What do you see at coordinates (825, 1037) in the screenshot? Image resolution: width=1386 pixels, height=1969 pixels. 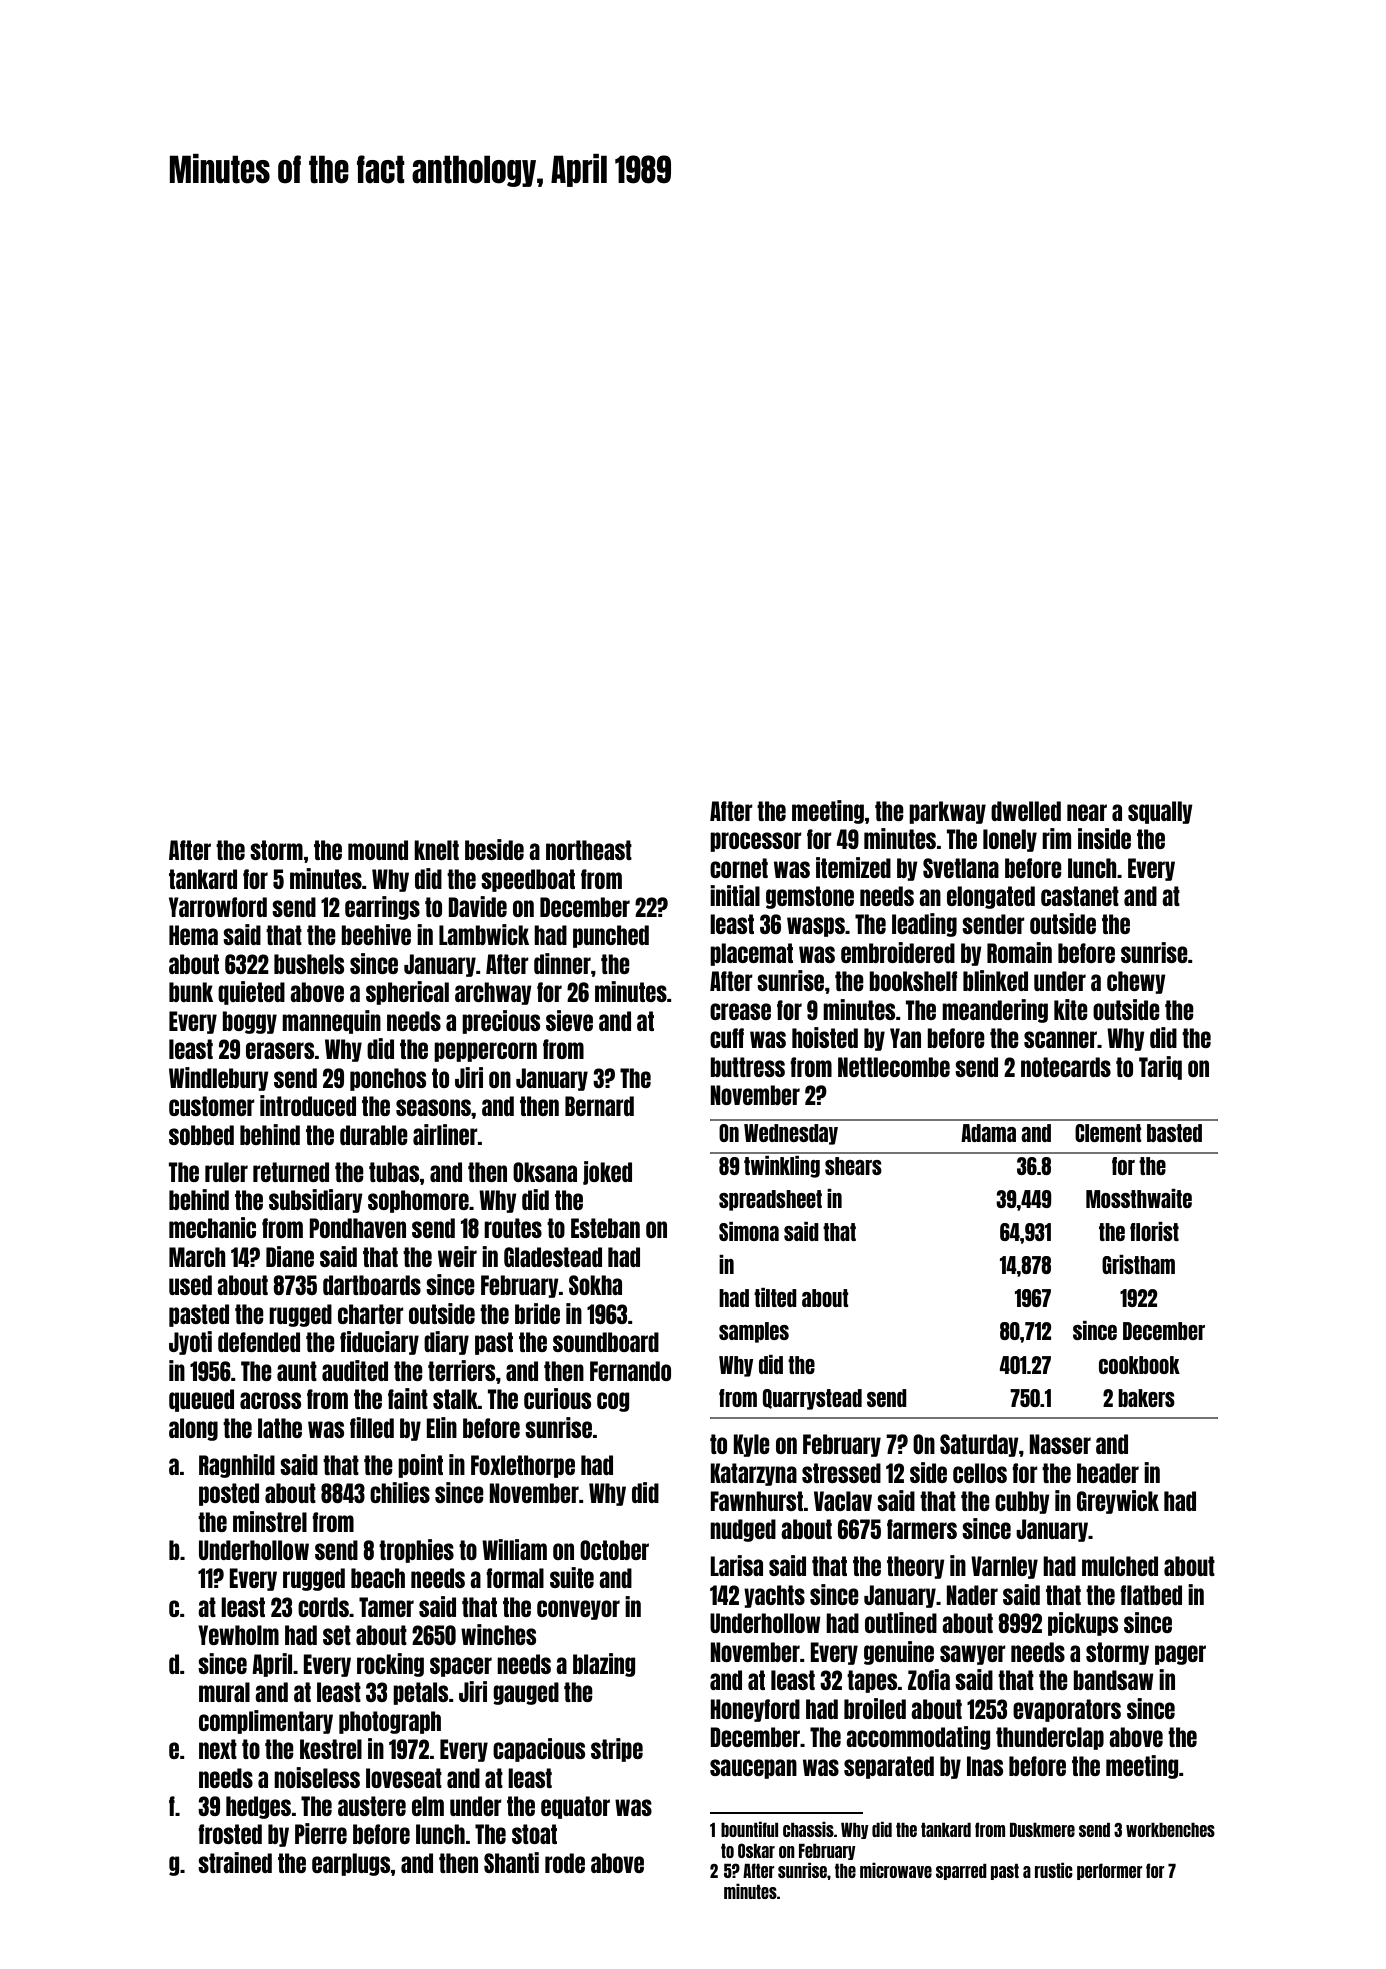 I see `hoisted` at bounding box center [825, 1037].
